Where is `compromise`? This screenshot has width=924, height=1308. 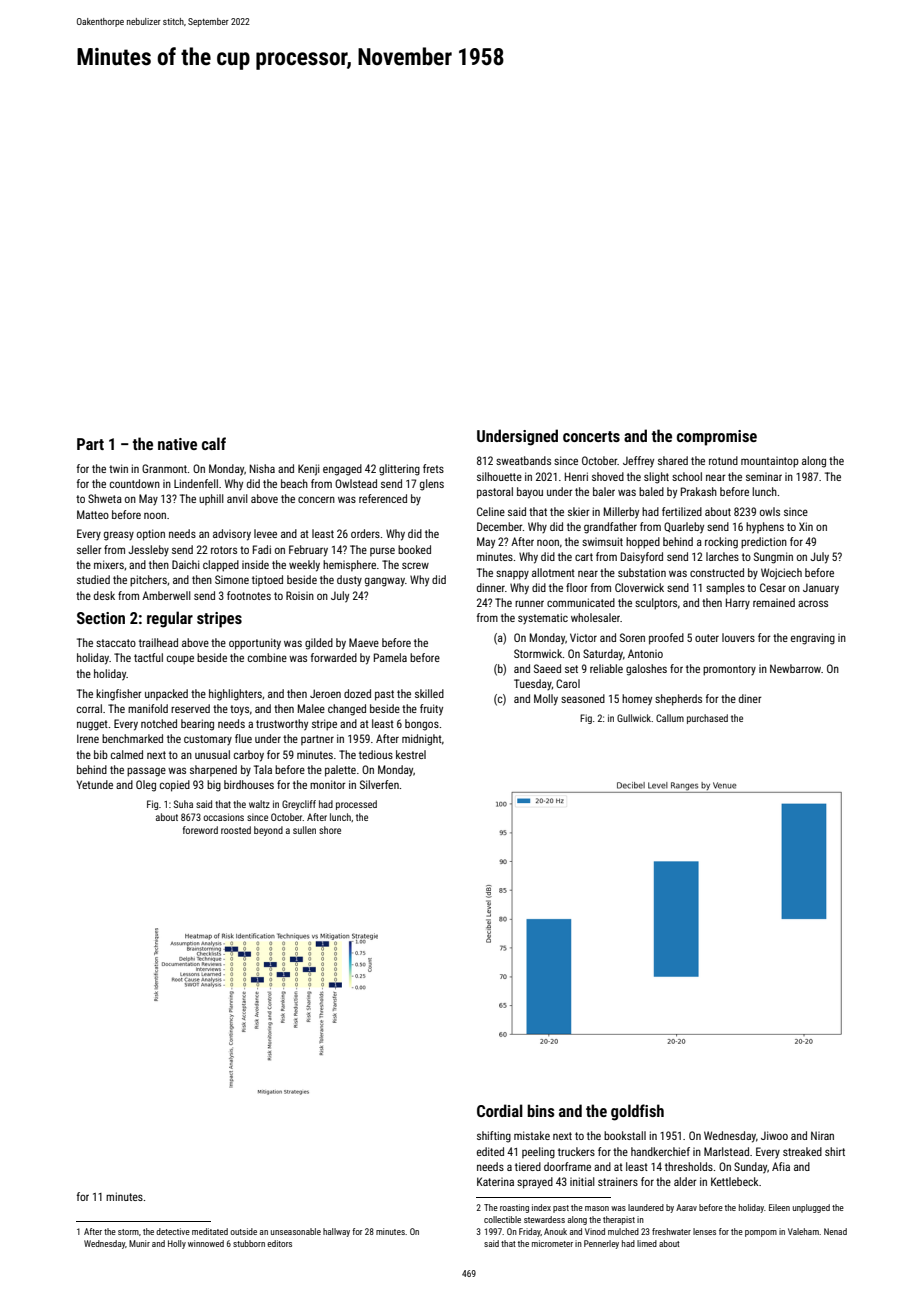
compromise is located at coordinates (717, 438).
